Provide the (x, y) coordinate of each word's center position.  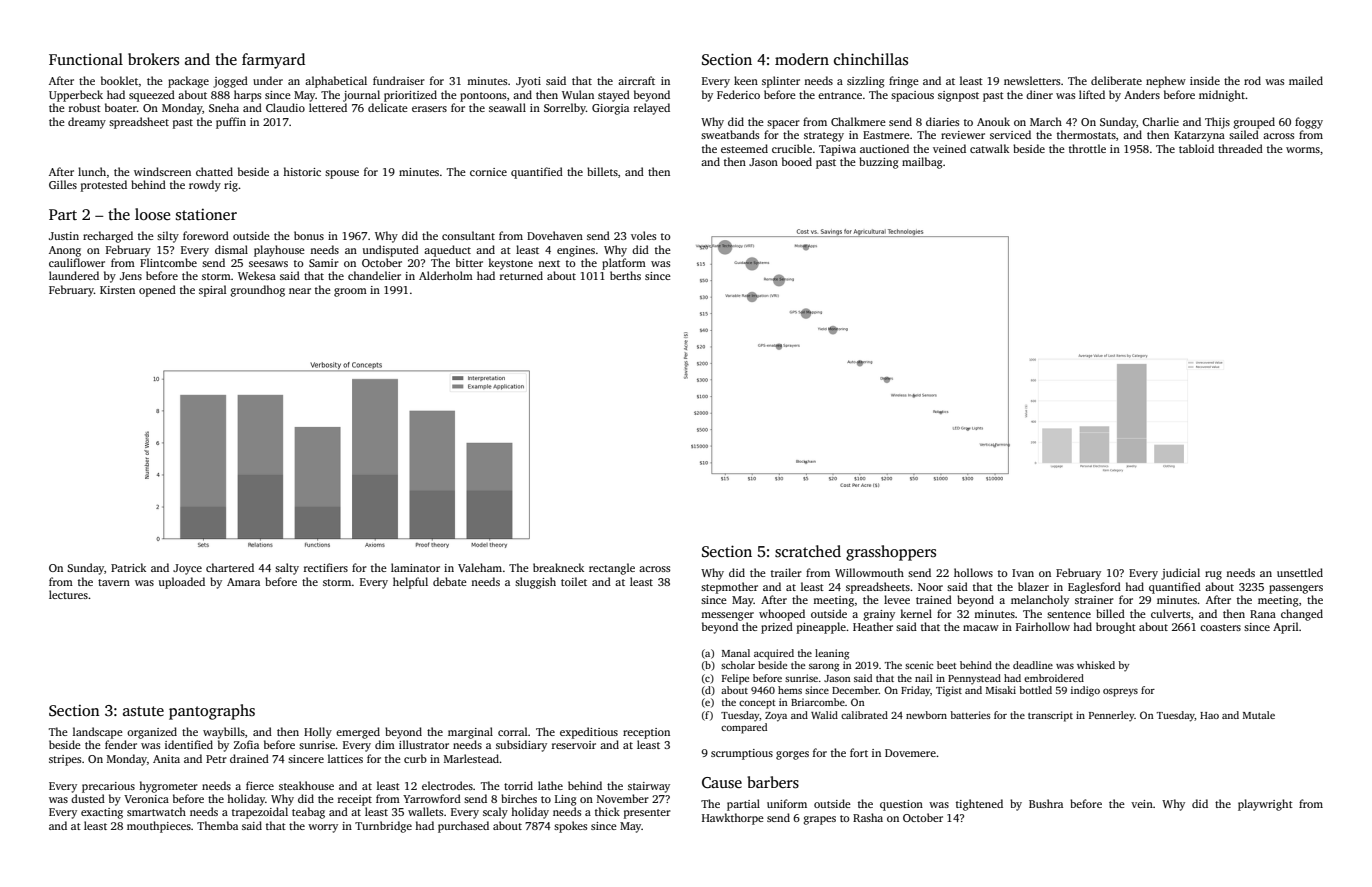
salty (287, 569)
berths (625, 275)
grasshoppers (891, 553)
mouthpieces (159, 827)
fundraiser (399, 80)
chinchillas (871, 59)
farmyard (273, 61)
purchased (463, 827)
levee (897, 599)
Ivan (1023, 573)
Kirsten (117, 290)
